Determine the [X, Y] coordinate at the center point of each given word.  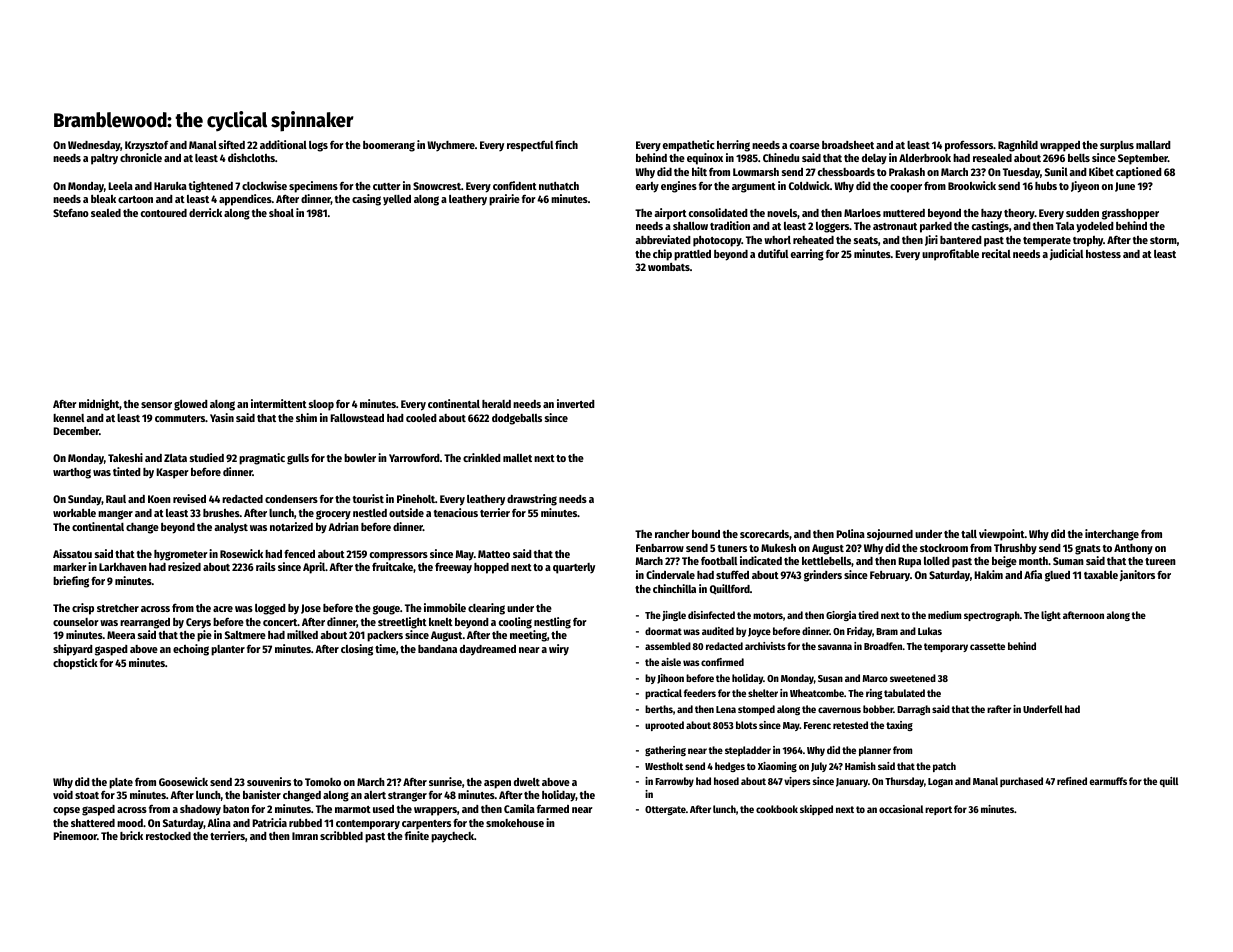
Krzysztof [147, 146]
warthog [72, 473]
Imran [305, 836]
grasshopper [1130, 214]
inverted [576, 403]
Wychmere [451, 146]
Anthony [1133, 549]
